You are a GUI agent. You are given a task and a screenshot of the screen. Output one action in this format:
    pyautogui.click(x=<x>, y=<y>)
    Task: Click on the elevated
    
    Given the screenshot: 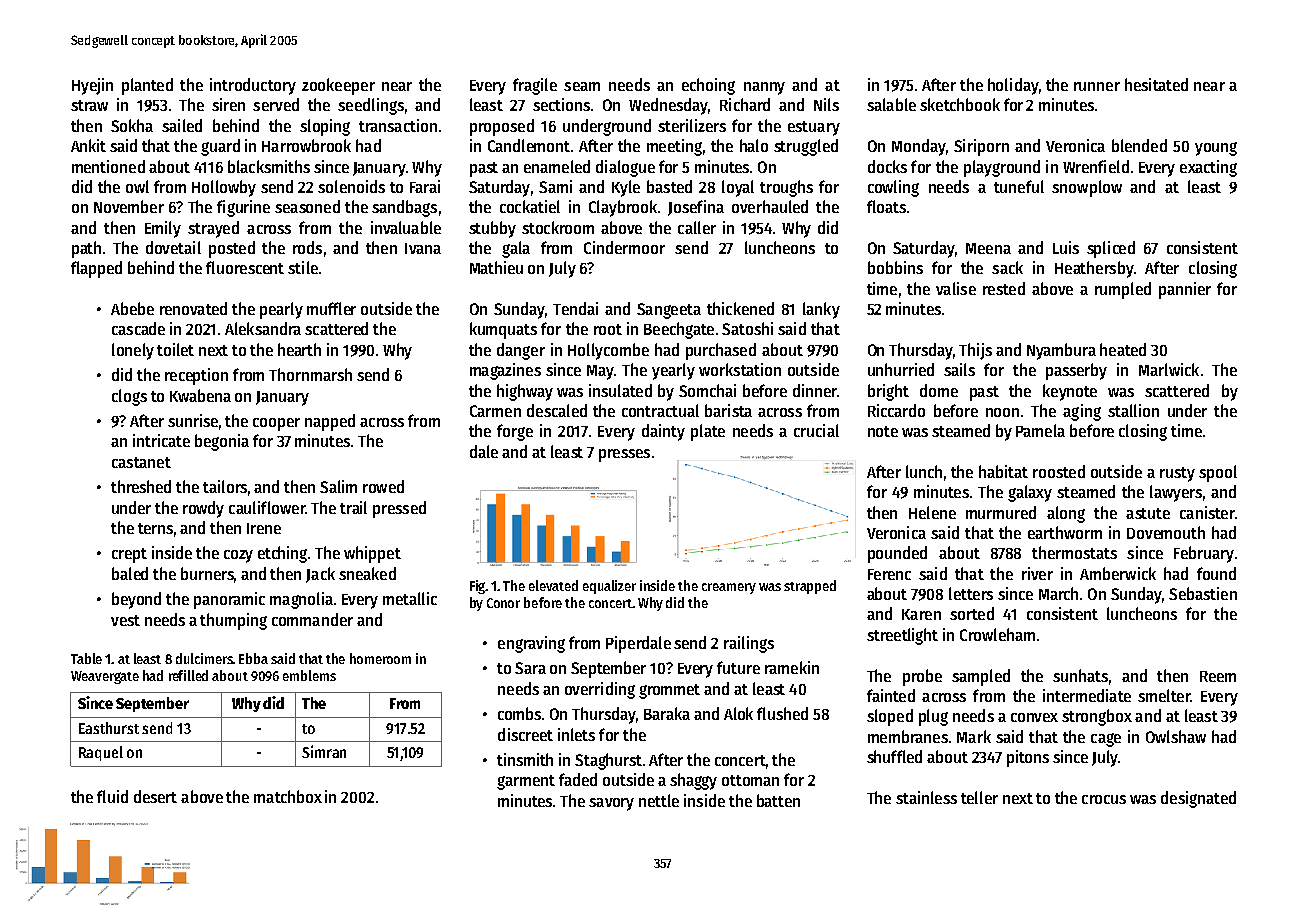 What is the action you would take?
    pyautogui.click(x=553, y=585)
